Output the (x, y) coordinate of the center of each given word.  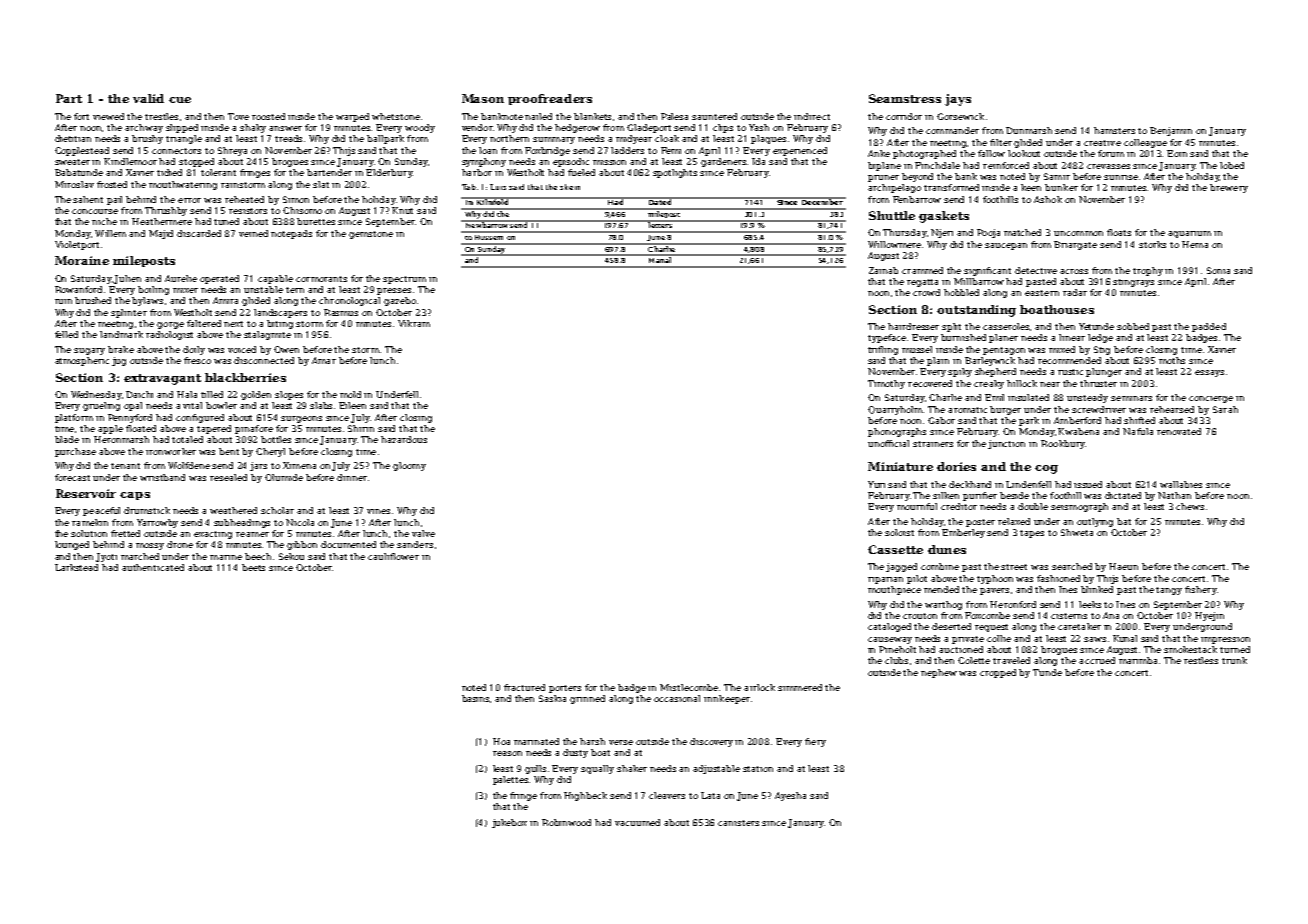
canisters (738, 823)
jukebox (509, 823)
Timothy (886, 384)
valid (148, 98)
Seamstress (905, 98)
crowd (926, 292)
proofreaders (550, 99)
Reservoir (86, 493)
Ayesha (790, 796)
